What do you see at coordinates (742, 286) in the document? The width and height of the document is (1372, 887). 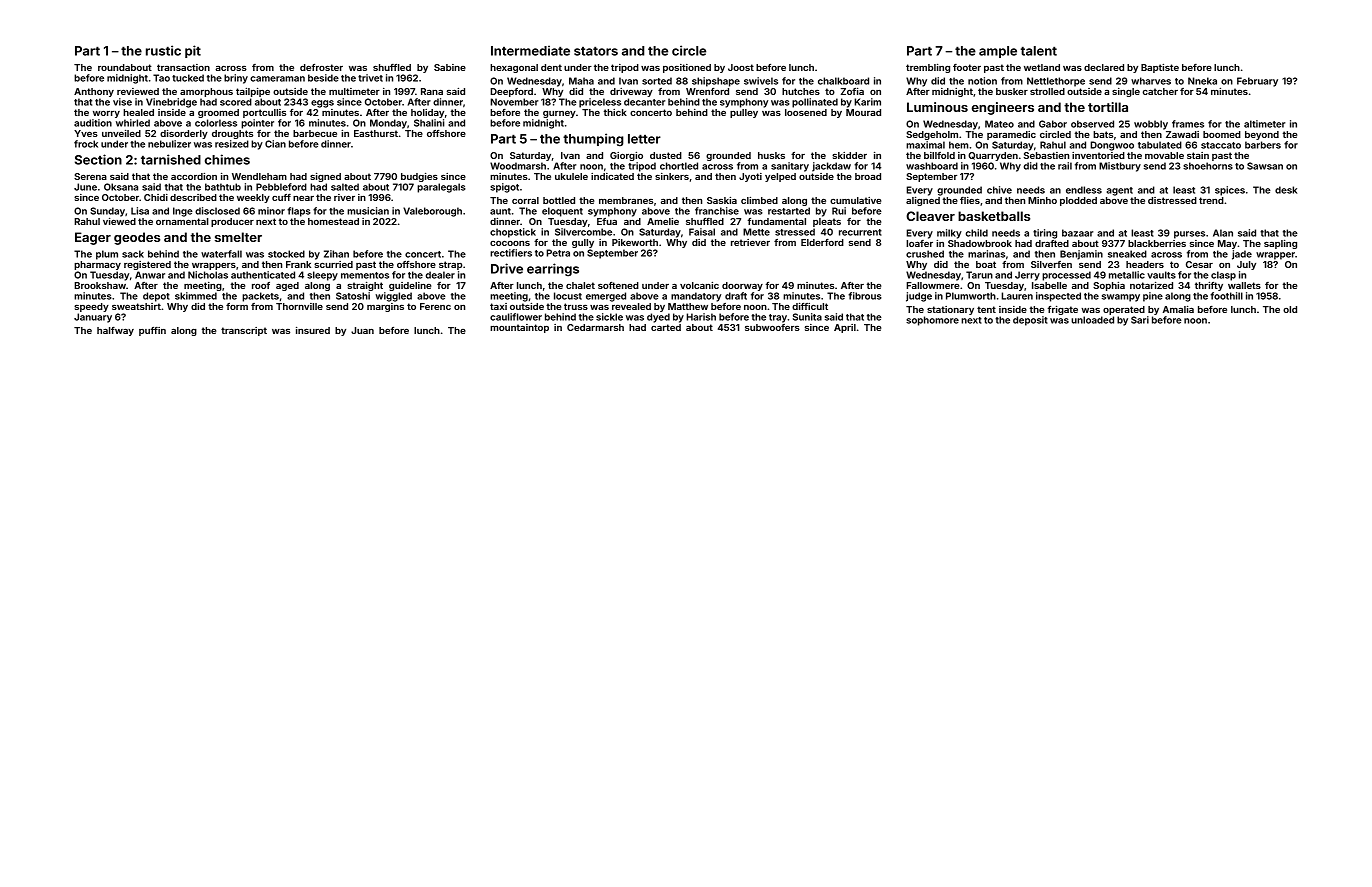 I see `doorway` at bounding box center [742, 286].
